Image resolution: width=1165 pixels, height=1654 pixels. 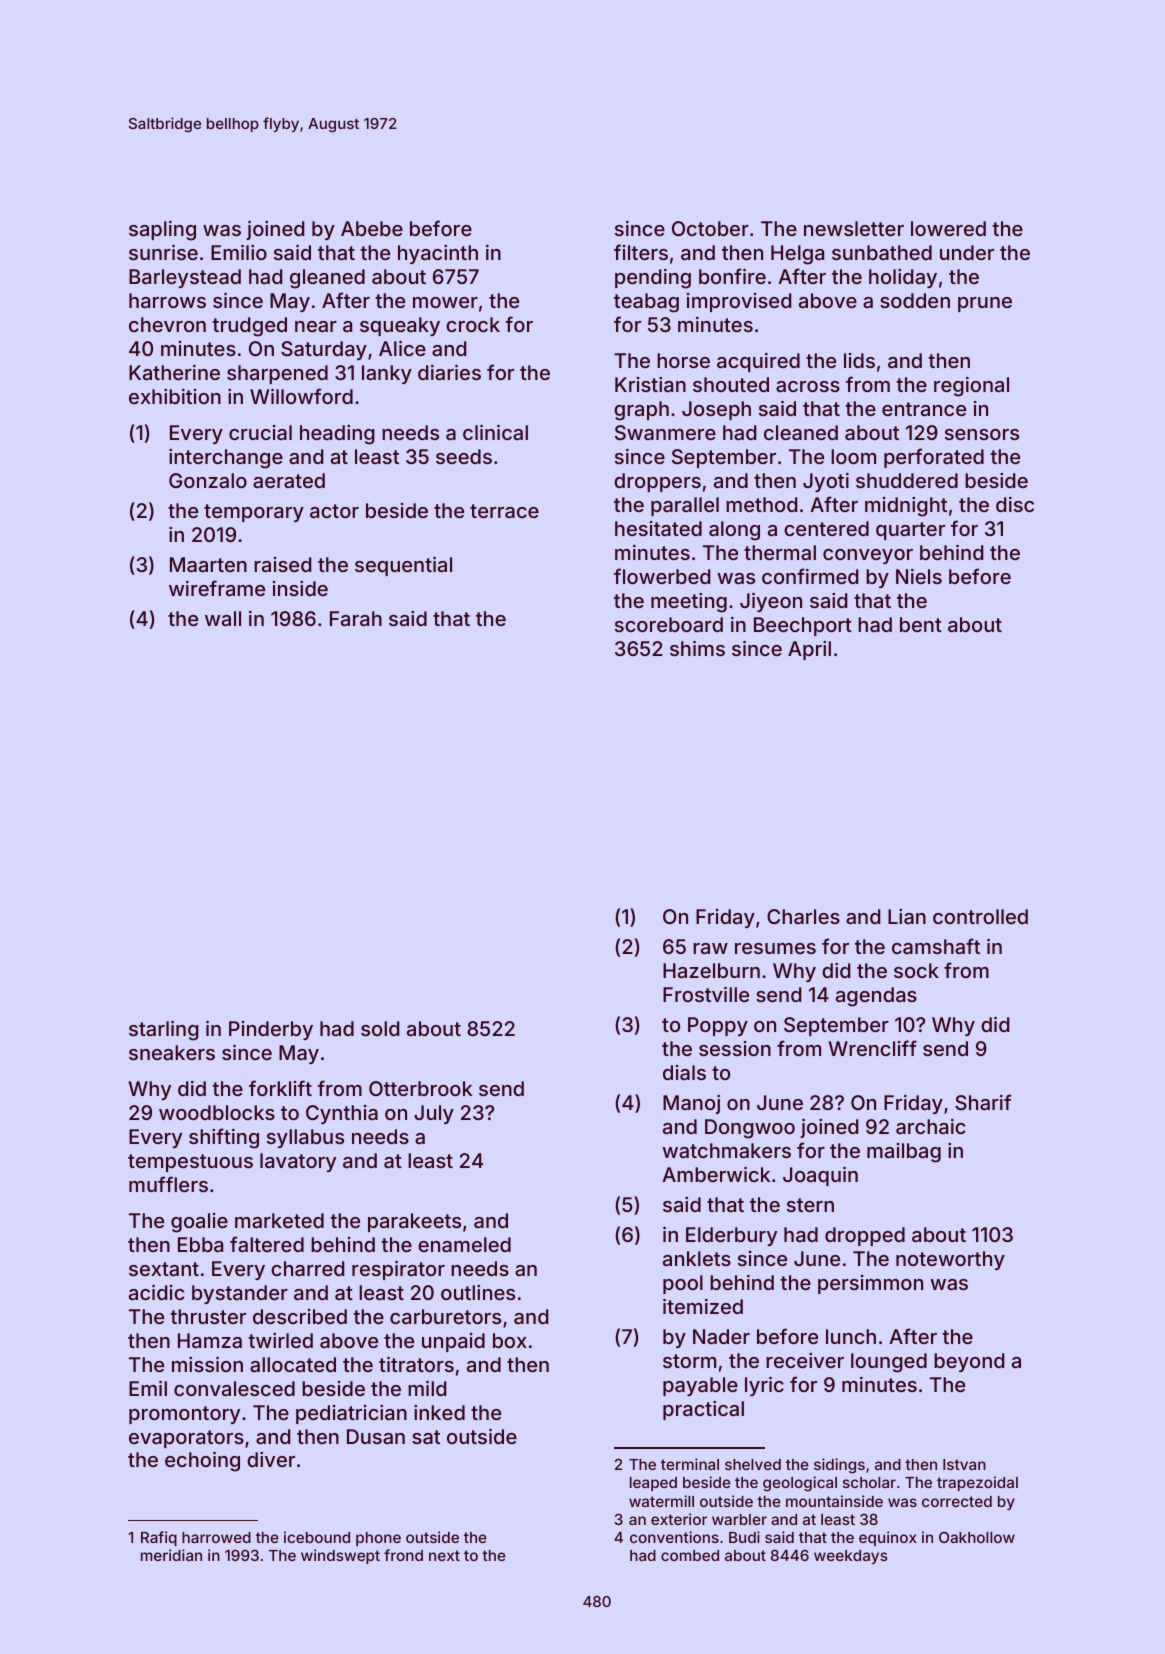 I want to click on scoreboard, so click(x=669, y=624).
